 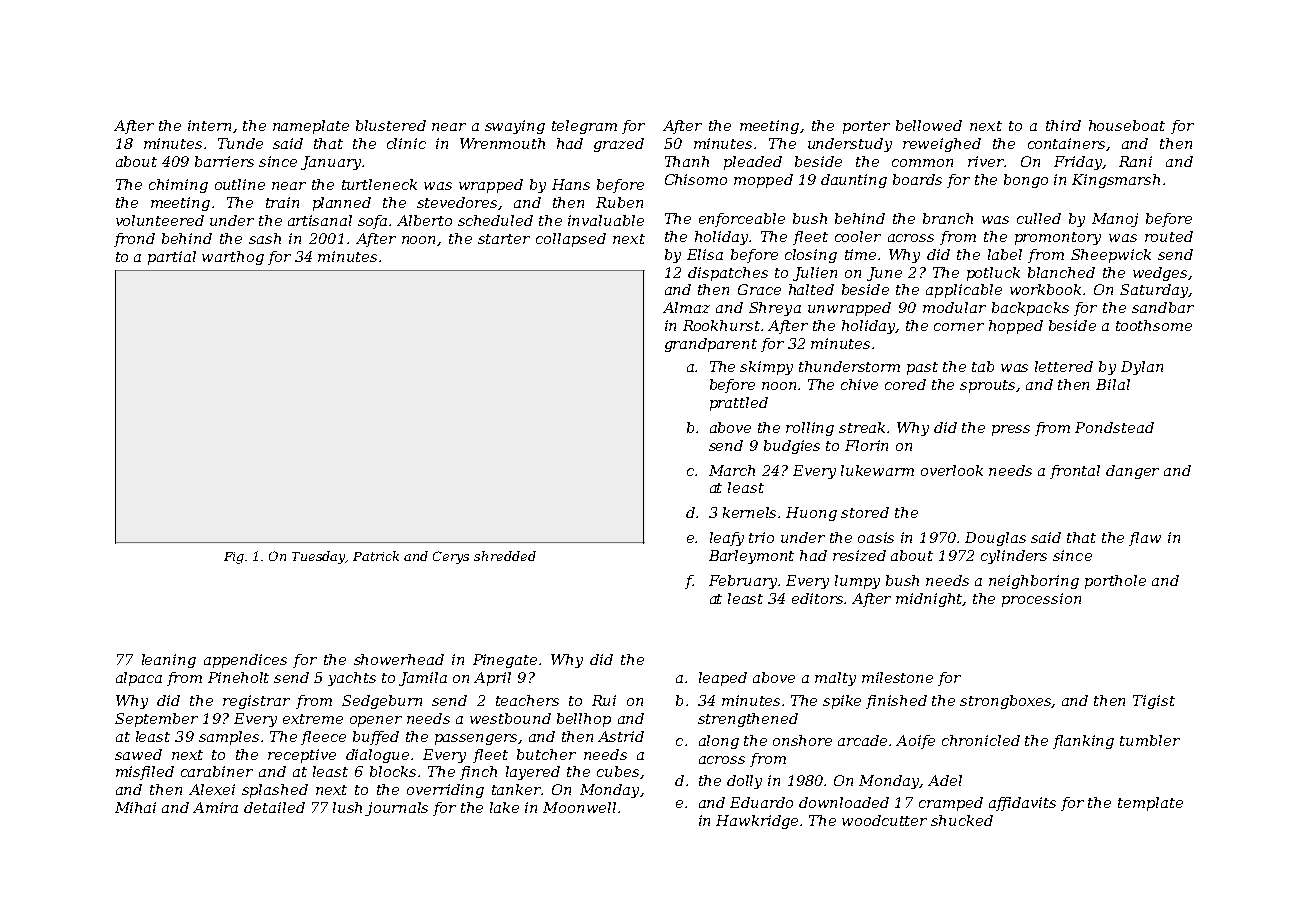 I want to click on intern, so click(x=209, y=125).
